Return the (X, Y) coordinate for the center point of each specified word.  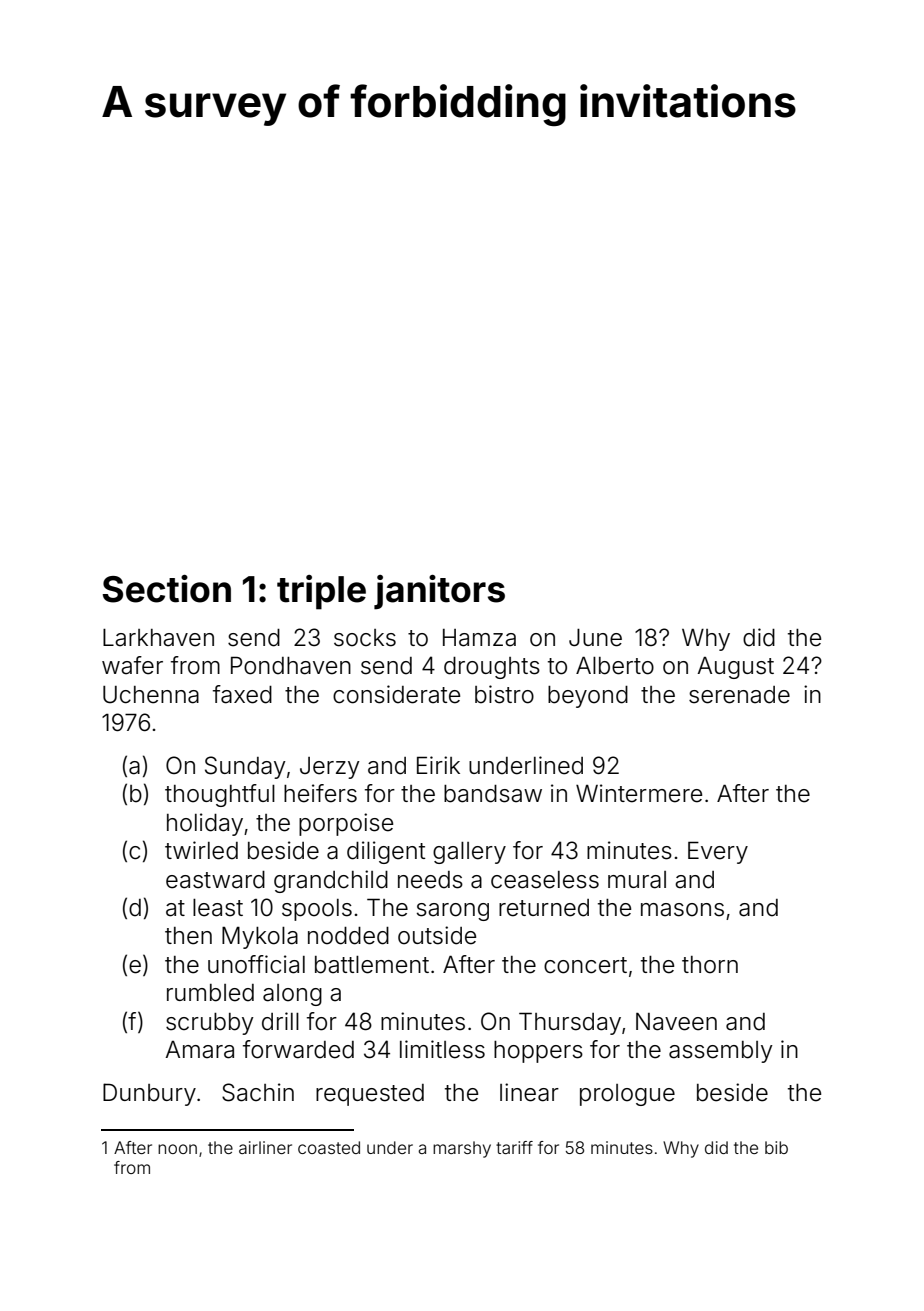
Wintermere (639, 793)
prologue (627, 1095)
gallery (469, 853)
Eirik (438, 765)
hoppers (538, 1052)
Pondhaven (291, 665)
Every (718, 852)
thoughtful (220, 795)
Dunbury (149, 1094)
